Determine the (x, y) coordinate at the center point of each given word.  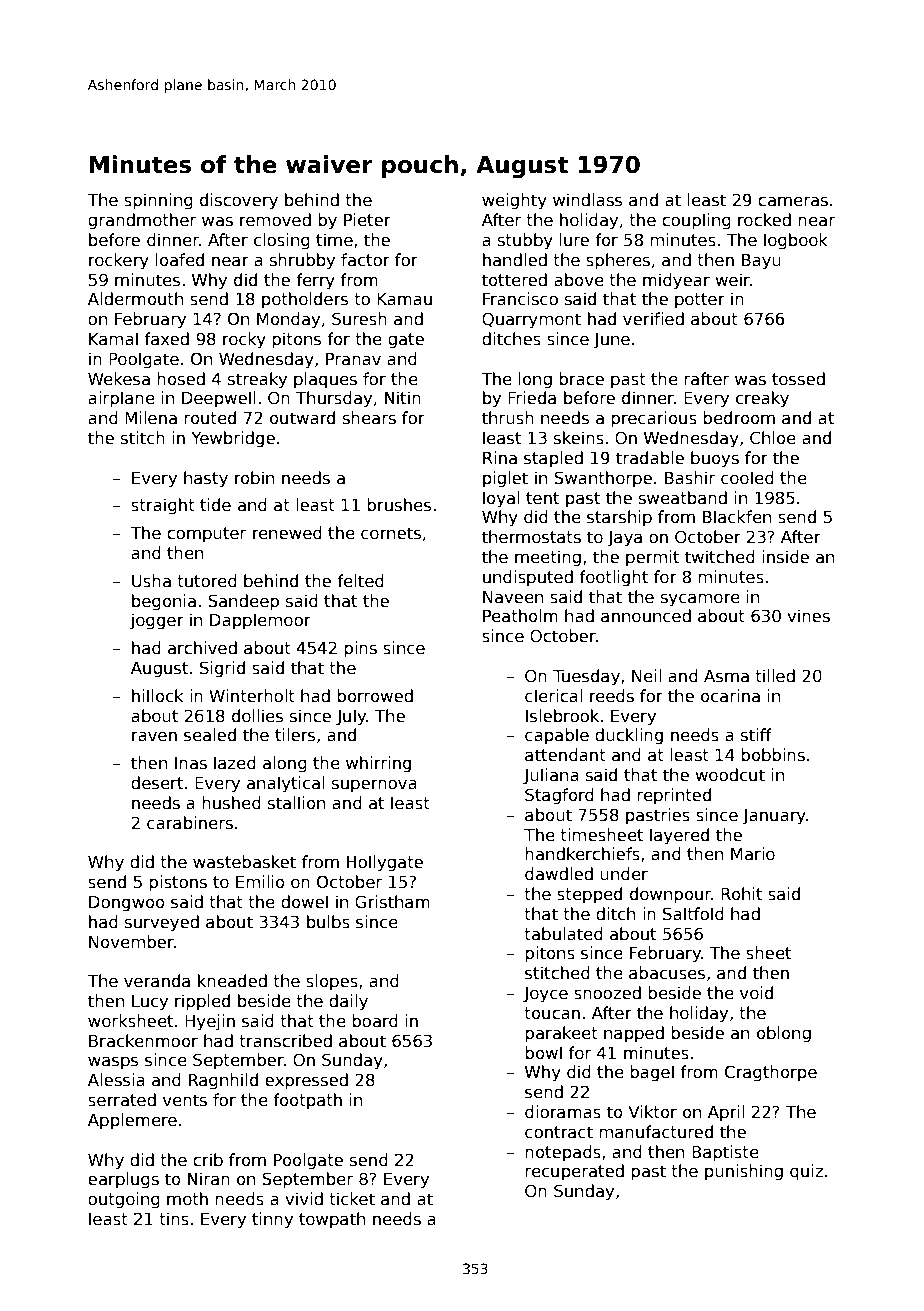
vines (808, 616)
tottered (514, 280)
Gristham (392, 902)
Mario (753, 854)
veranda (157, 981)
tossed (798, 379)
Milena (151, 418)
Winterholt (252, 696)
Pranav (353, 359)
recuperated (574, 1172)
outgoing (124, 1200)
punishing (744, 1172)
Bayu (761, 262)
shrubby (302, 261)
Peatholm (520, 616)
